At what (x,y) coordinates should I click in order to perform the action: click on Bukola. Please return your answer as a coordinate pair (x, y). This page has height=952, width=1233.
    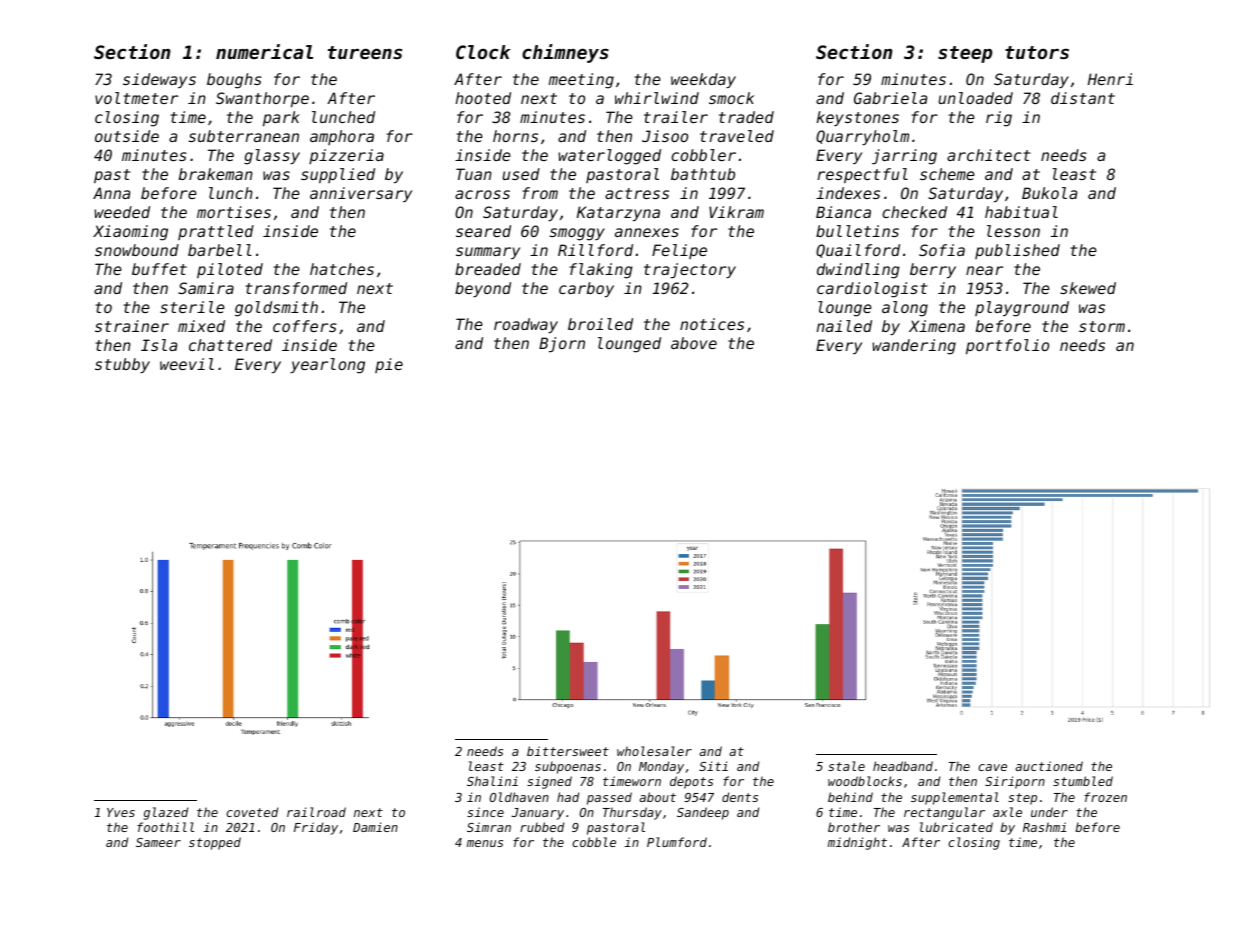
    Looking at the image, I should click on (1049, 193).
